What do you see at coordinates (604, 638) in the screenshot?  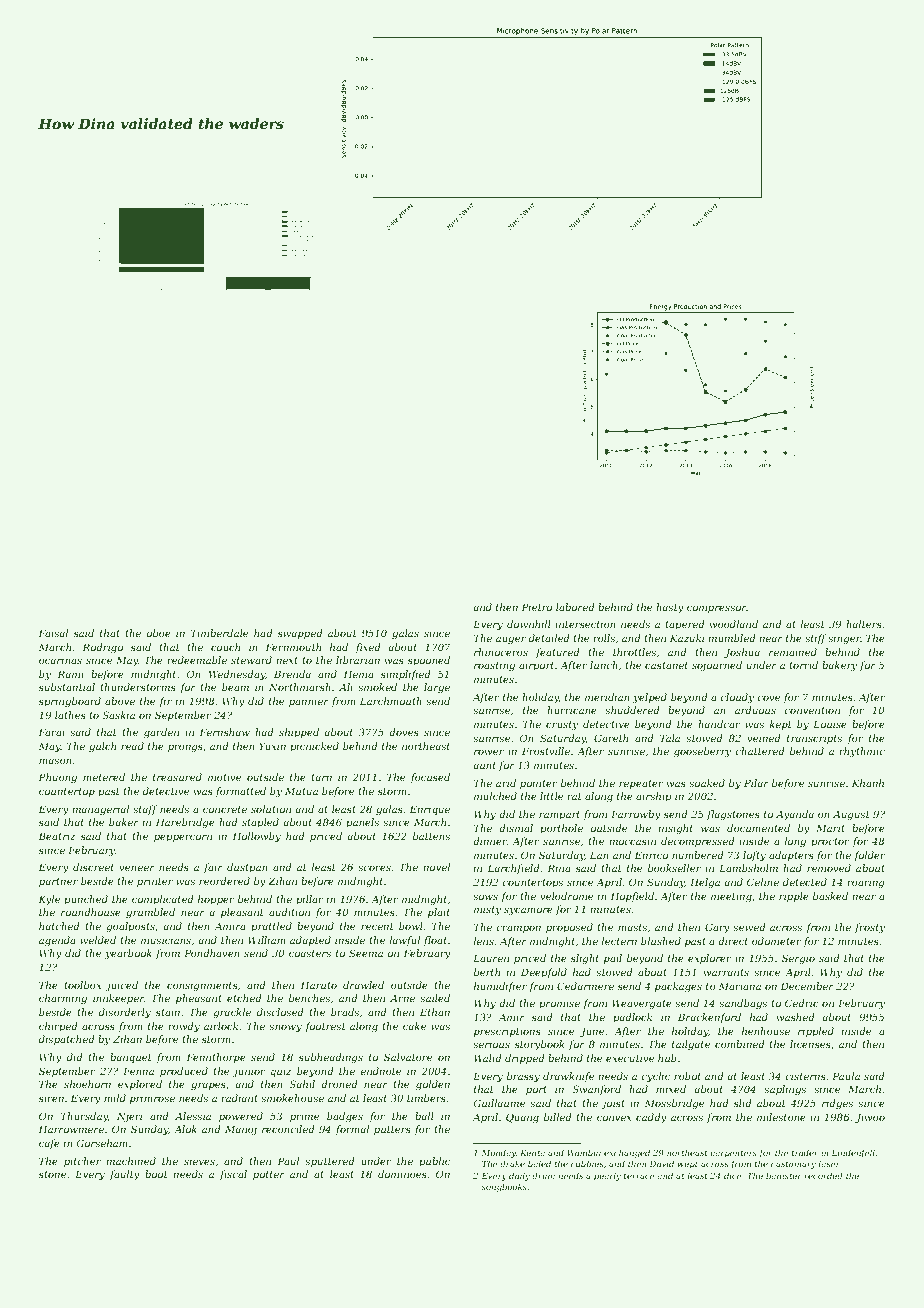 I see `rolls` at bounding box center [604, 638].
